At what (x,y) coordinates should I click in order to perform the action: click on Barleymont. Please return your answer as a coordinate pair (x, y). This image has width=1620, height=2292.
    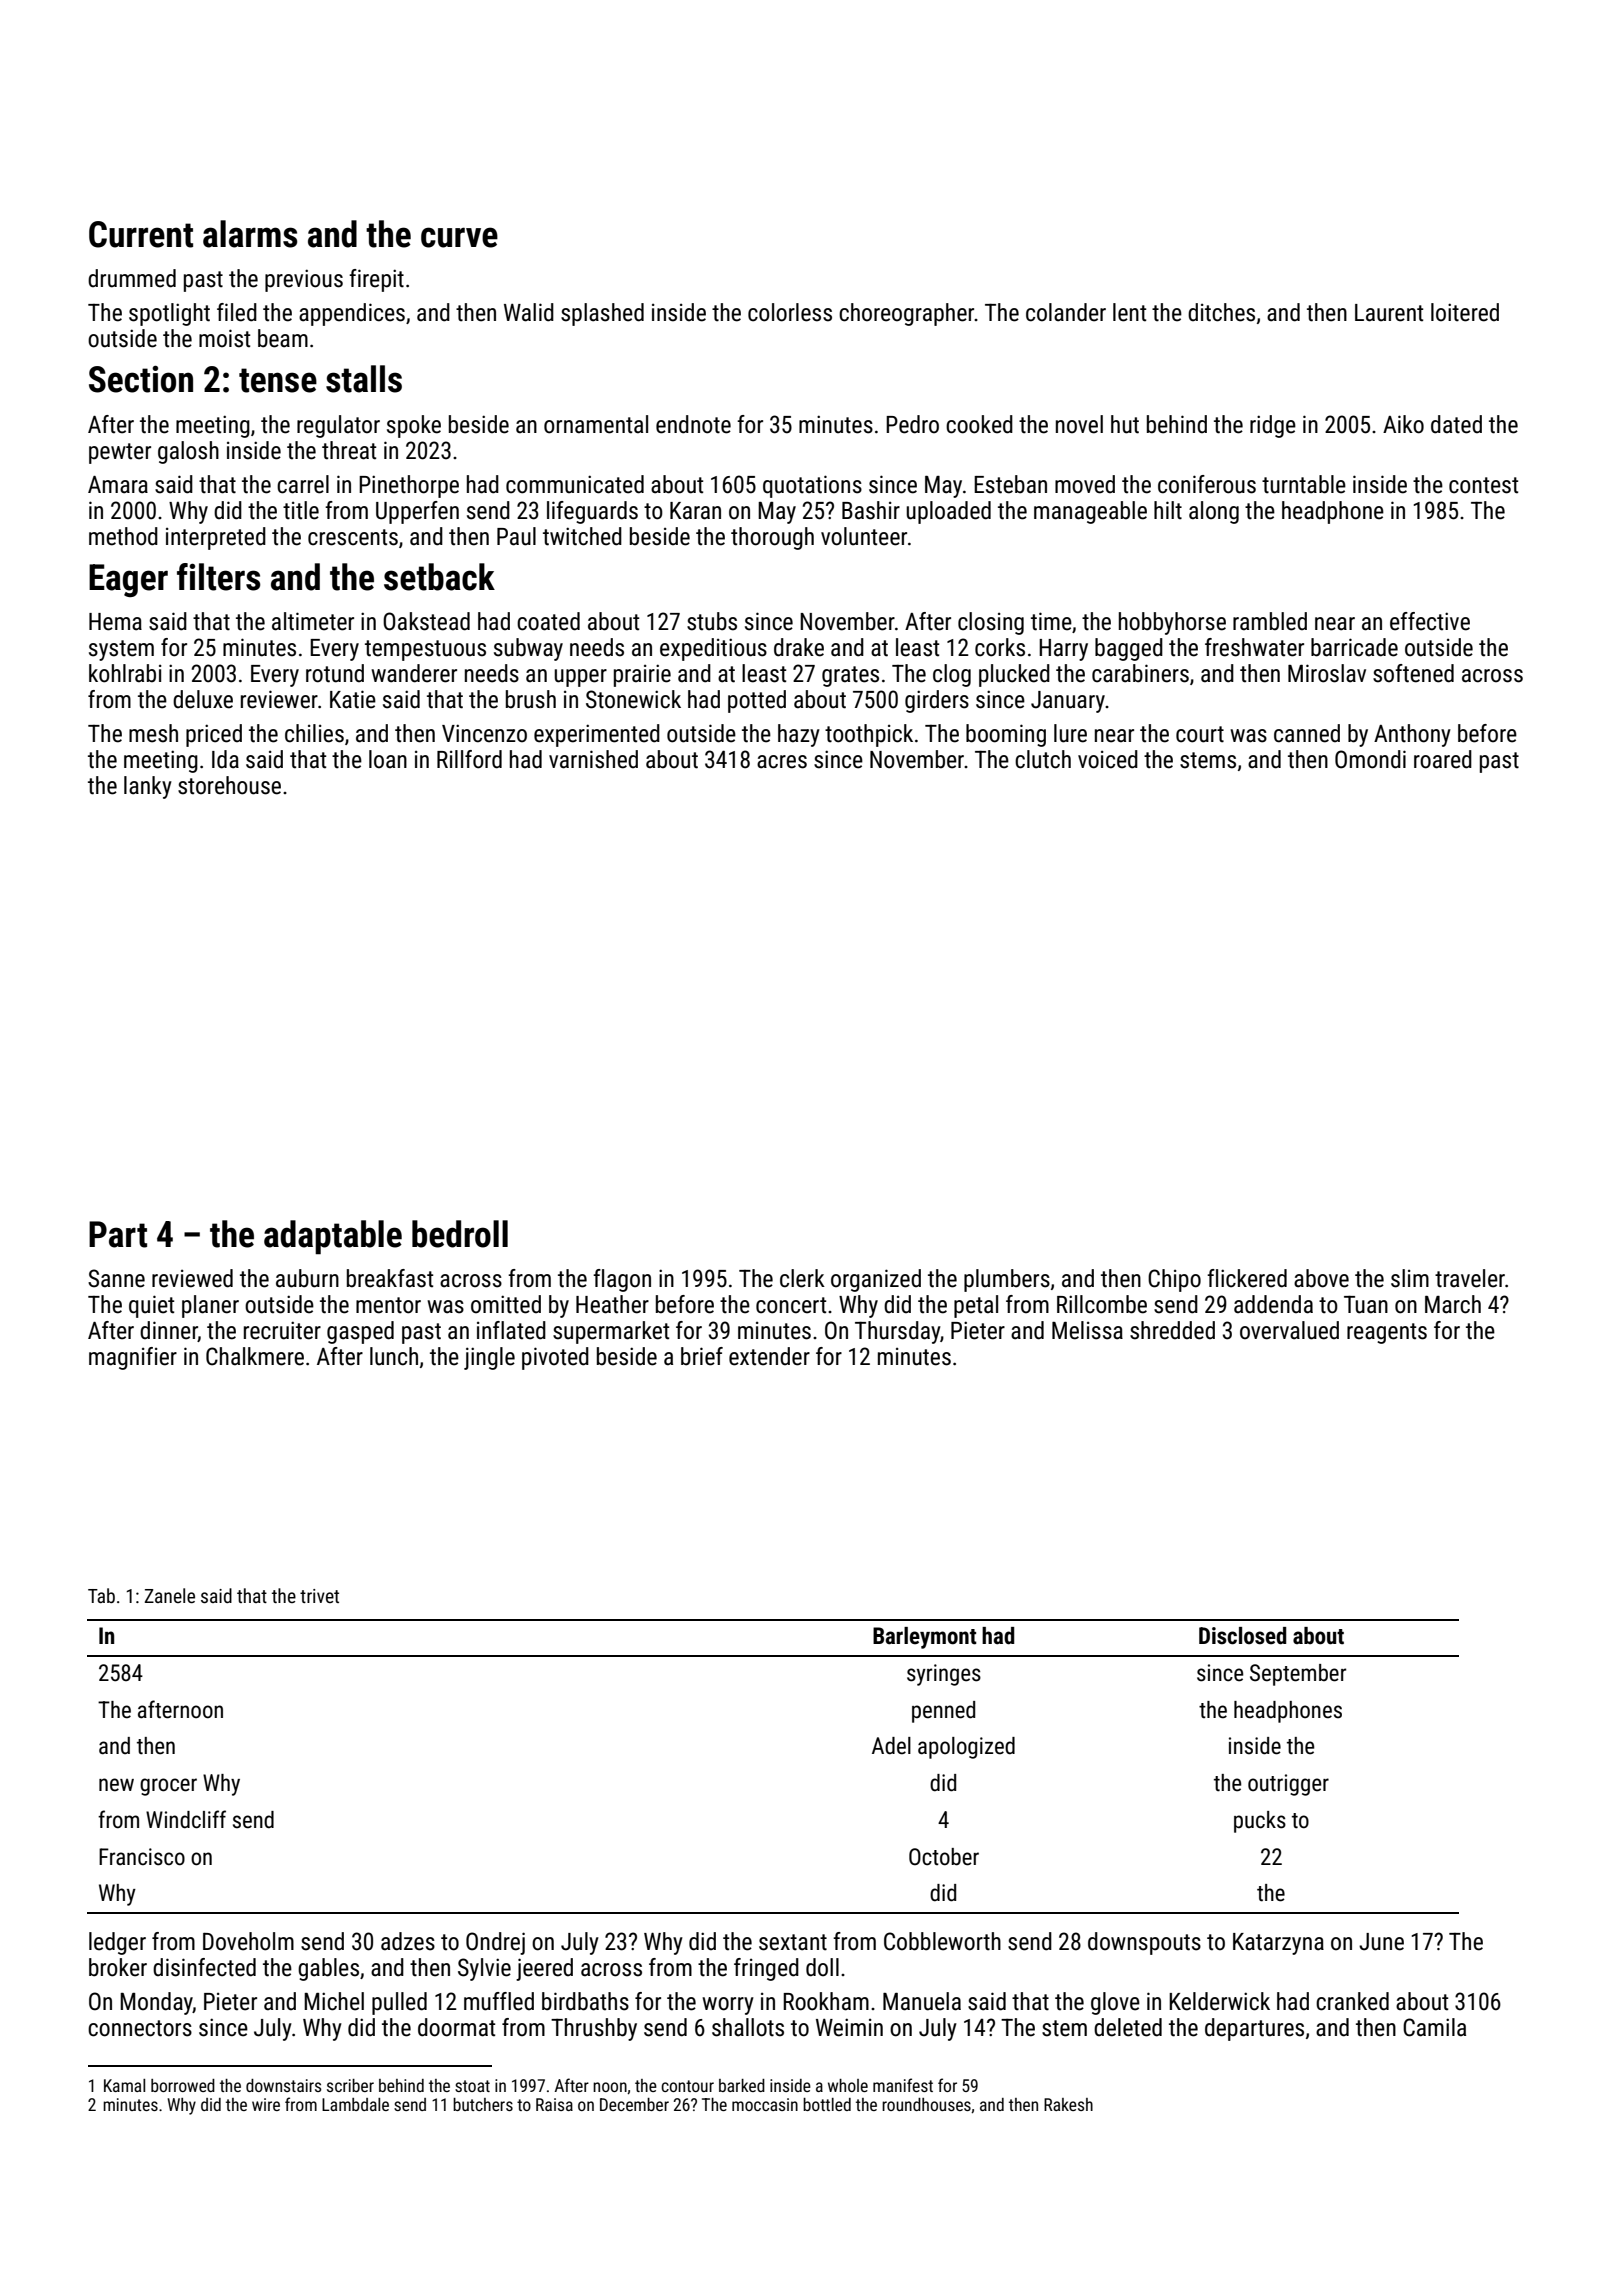
    Looking at the image, I should click on (925, 1638).
